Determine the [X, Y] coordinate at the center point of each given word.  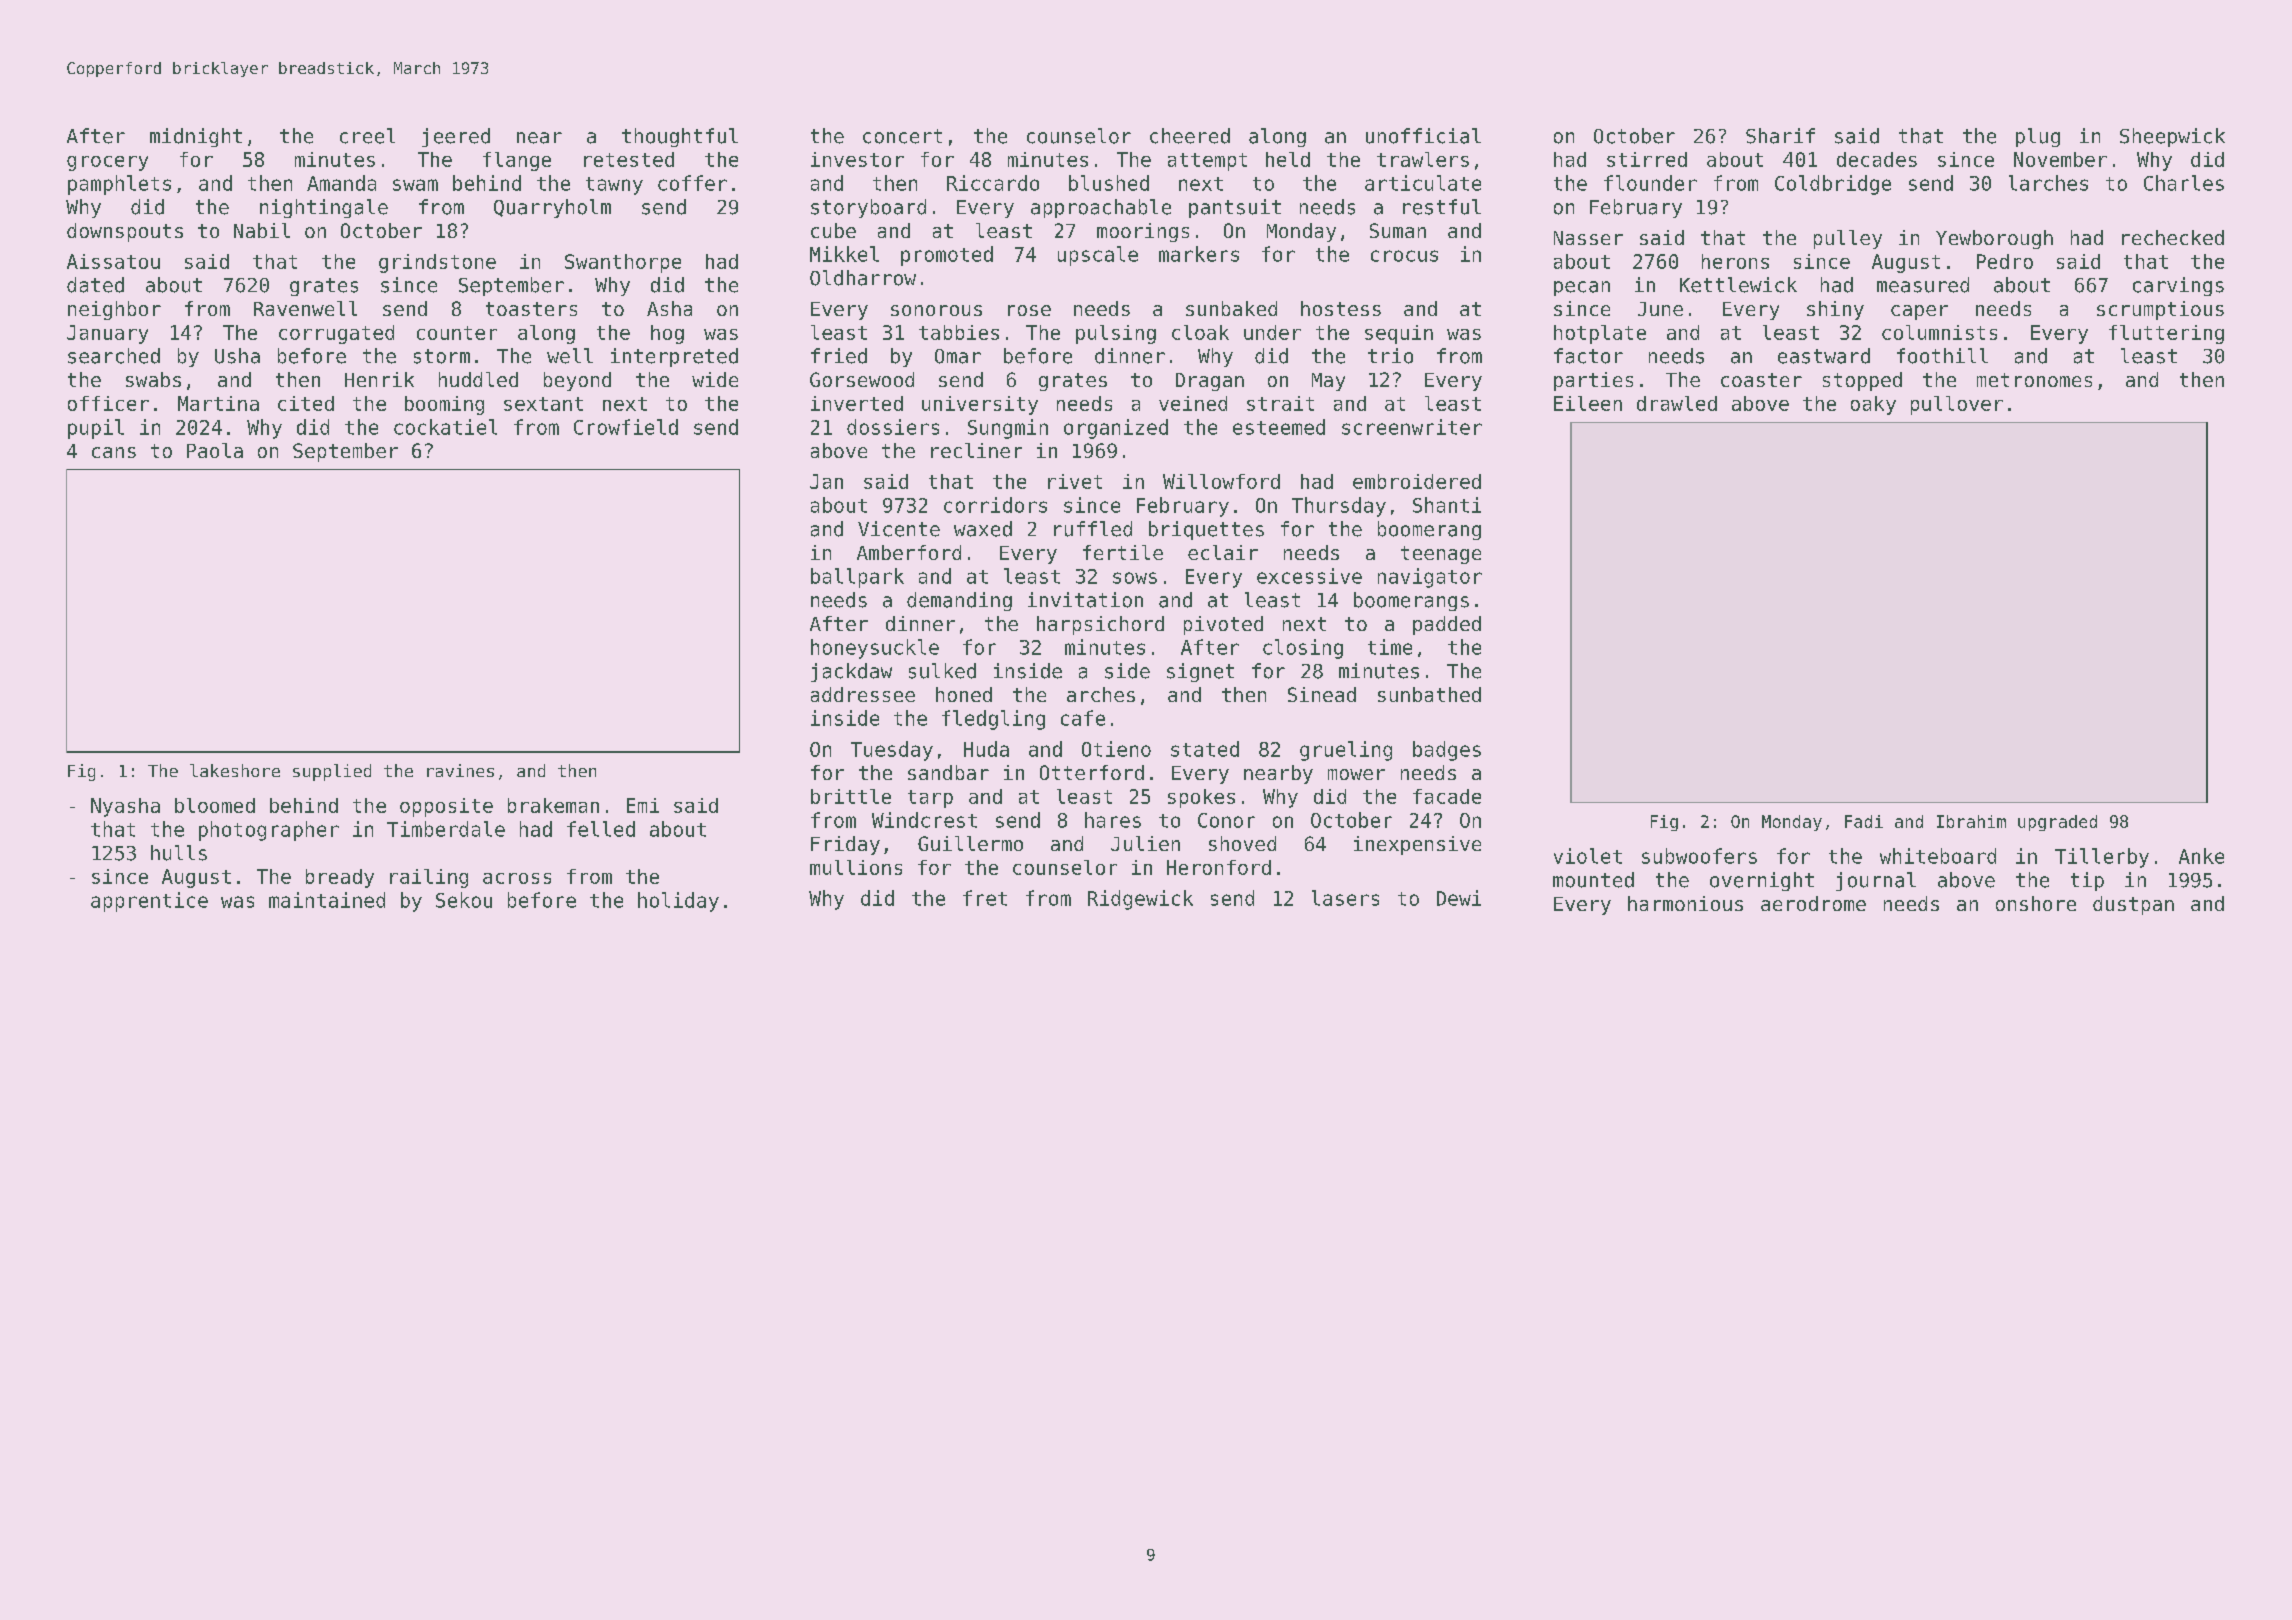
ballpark [857, 578]
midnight [196, 137]
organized [1116, 429]
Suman [1398, 230]
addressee [863, 694]
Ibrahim [1971, 821]
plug [2038, 137]
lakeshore [235, 770]
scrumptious [2160, 310]
